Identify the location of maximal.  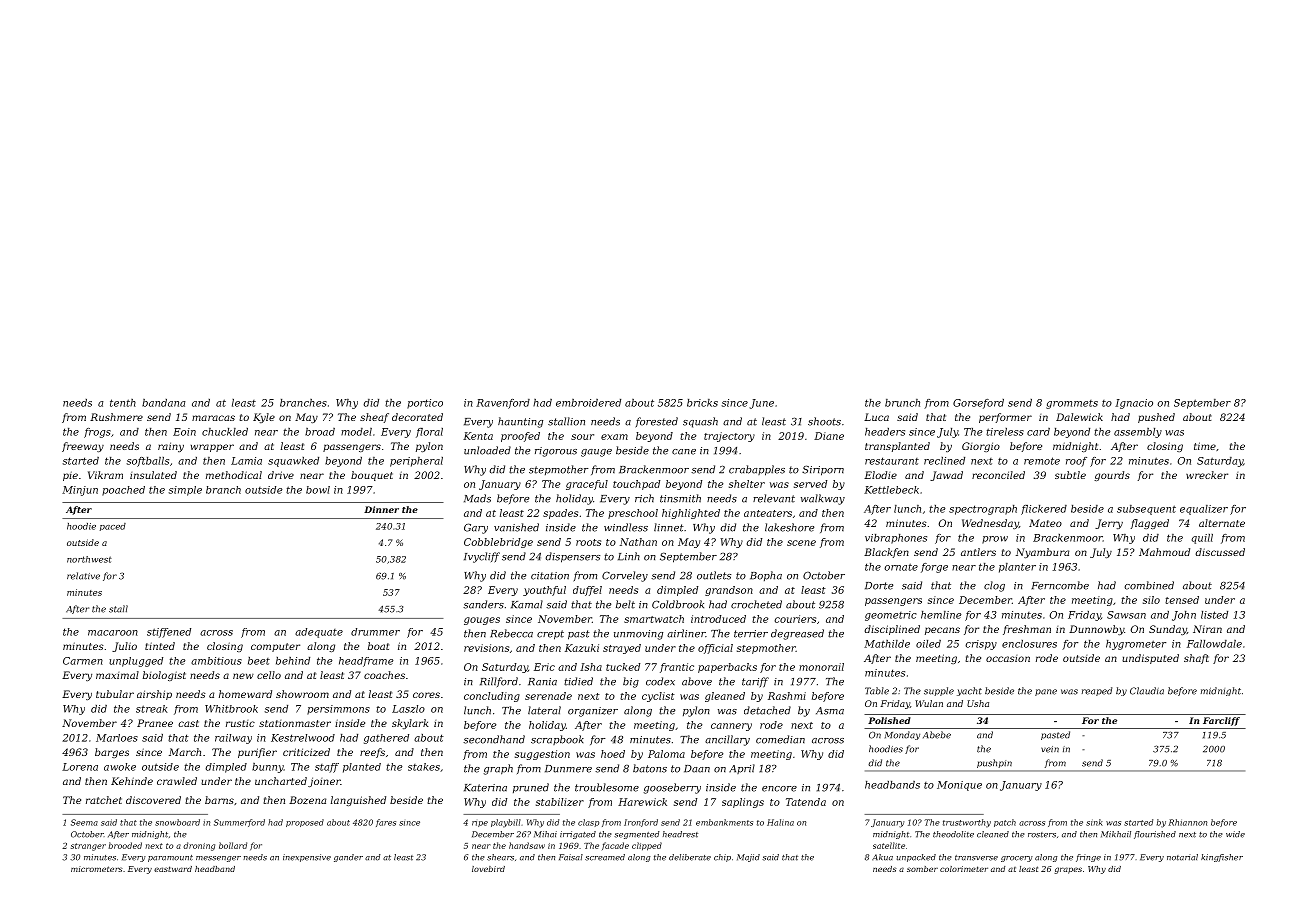
(117, 675).
